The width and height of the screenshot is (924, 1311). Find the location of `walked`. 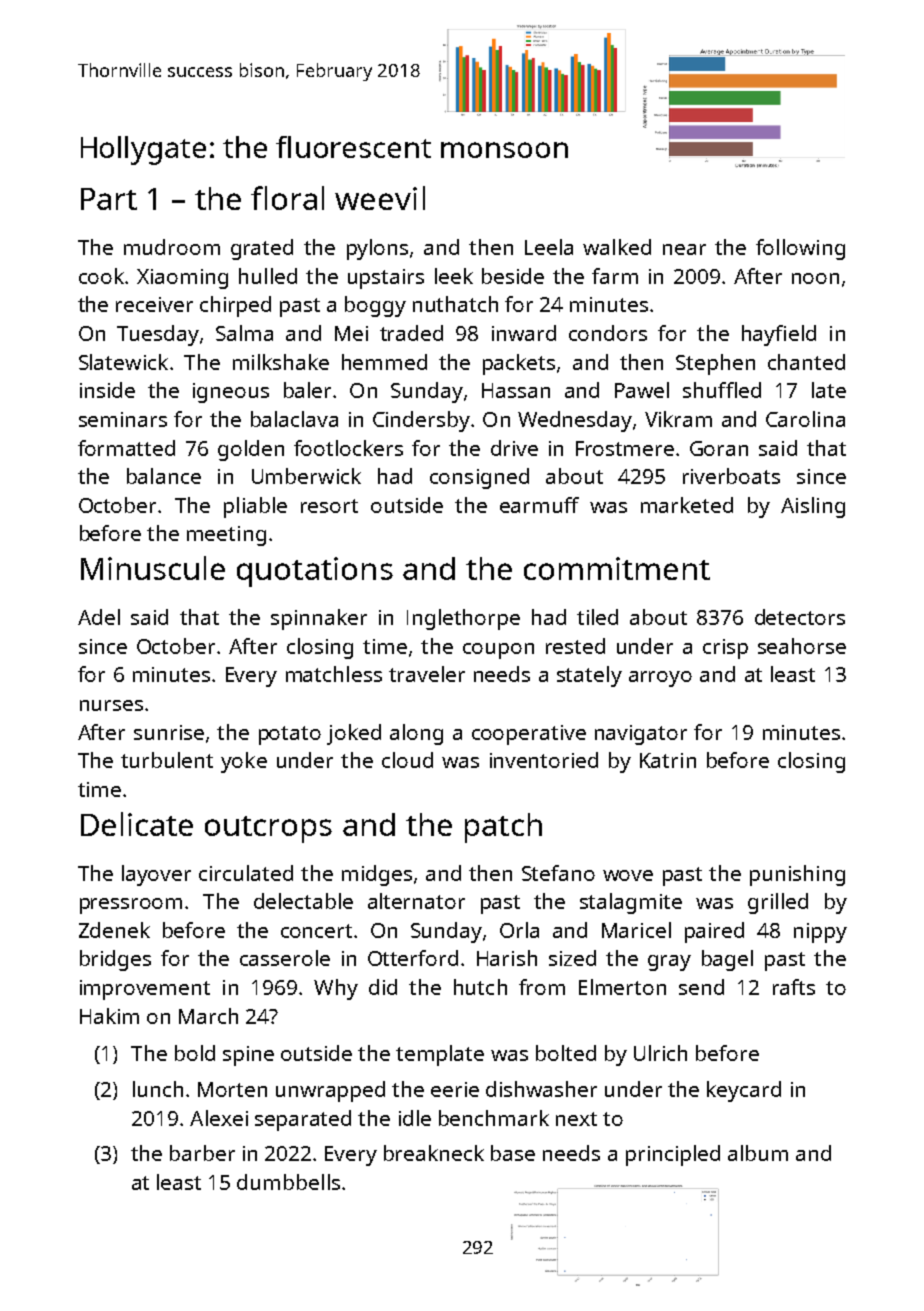

walked is located at coordinates (617, 247).
